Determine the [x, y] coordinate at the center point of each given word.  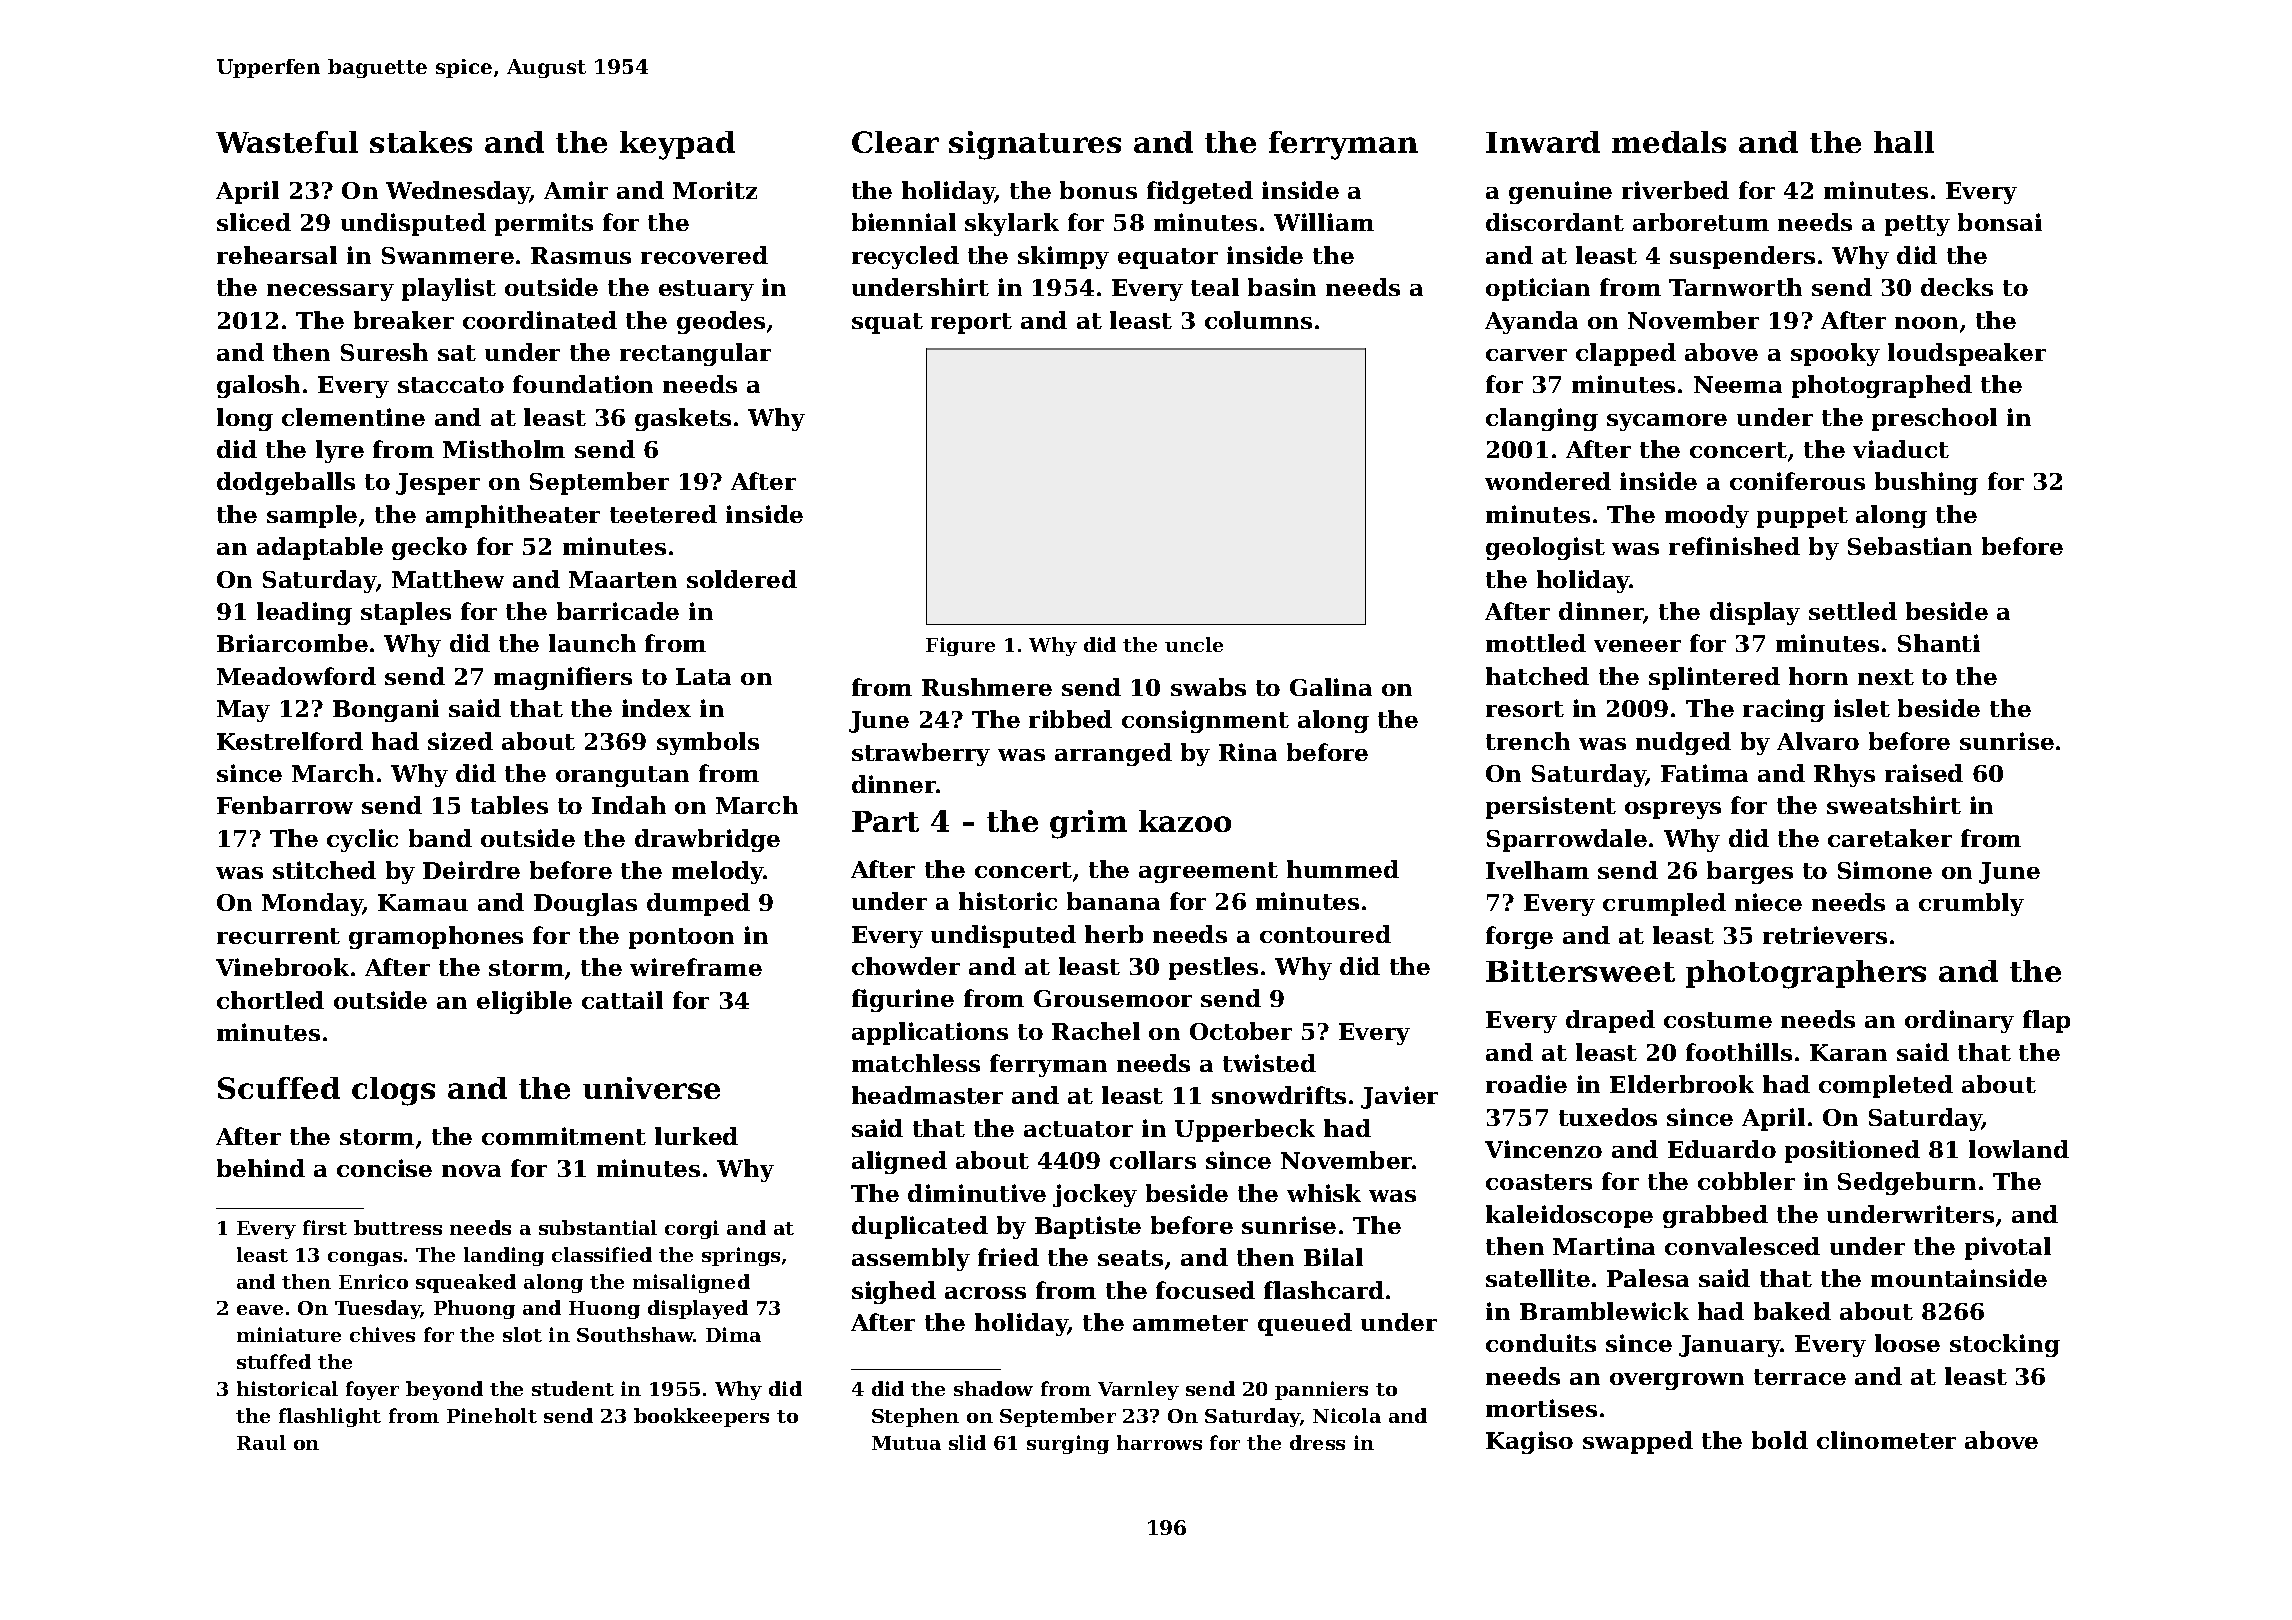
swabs [1208, 687]
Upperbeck [1245, 1130]
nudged [1683, 743]
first [325, 1227]
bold [1780, 1440]
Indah [629, 805]
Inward [1543, 142]
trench [1528, 741]
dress [1317, 1442]
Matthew [448, 579]
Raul [261, 1442]
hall [1904, 142]
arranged [1113, 754]
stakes [421, 142]
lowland [2019, 1149]
